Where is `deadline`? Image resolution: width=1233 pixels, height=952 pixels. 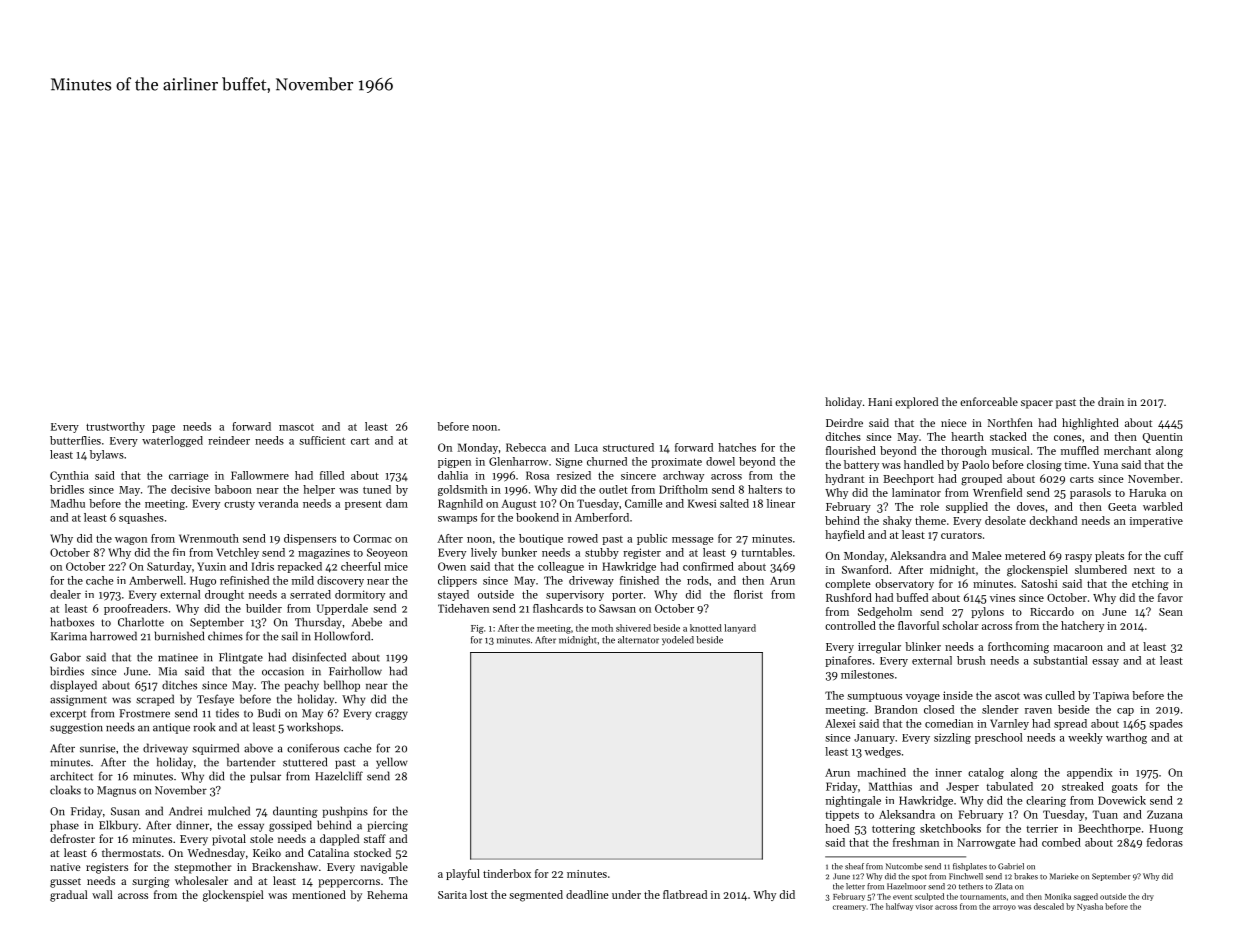
deadline is located at coordinates (587, 894).
